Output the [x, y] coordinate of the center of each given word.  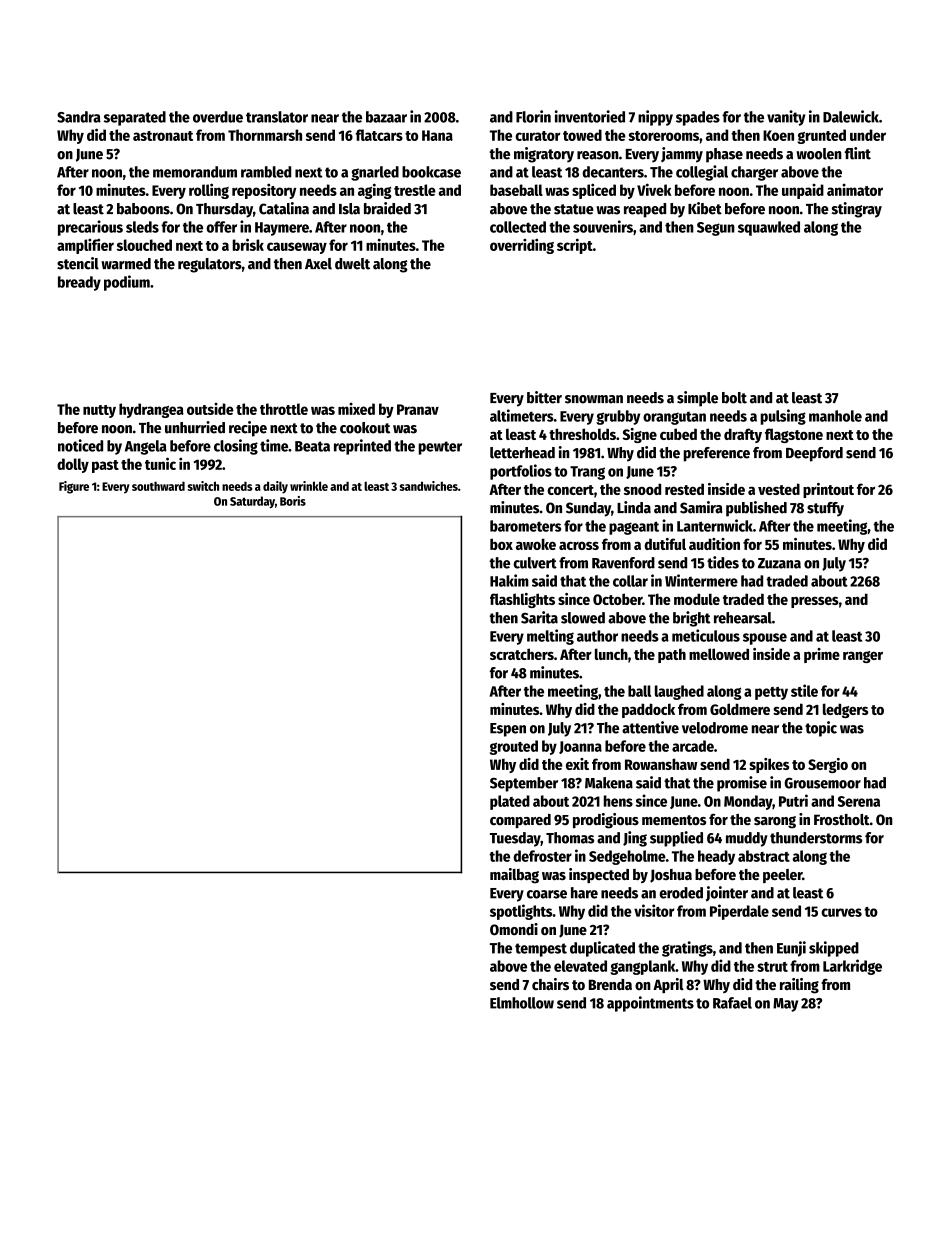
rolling [209, 191]
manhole [835, 416]
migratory [544, 155]
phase [724, 155]
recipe [248, 429]
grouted [514, 747]
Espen [508, 730]
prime [822, 655]
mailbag [514, 876]
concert [570, 490]
